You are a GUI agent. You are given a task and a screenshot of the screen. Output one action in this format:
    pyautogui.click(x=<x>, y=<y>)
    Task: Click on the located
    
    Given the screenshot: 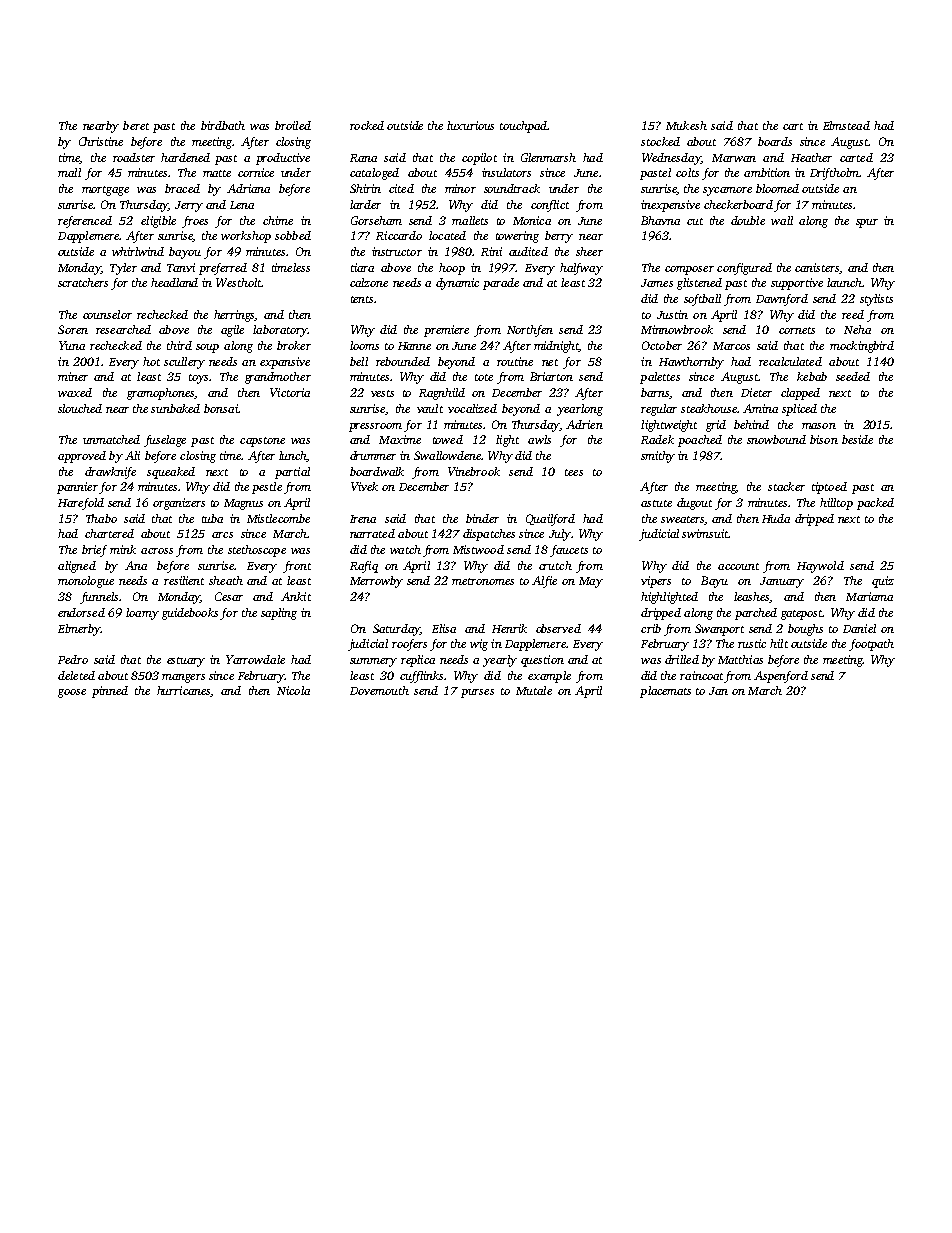 What is the action you would take?
    pyautogui.click(x=447, y=235)
